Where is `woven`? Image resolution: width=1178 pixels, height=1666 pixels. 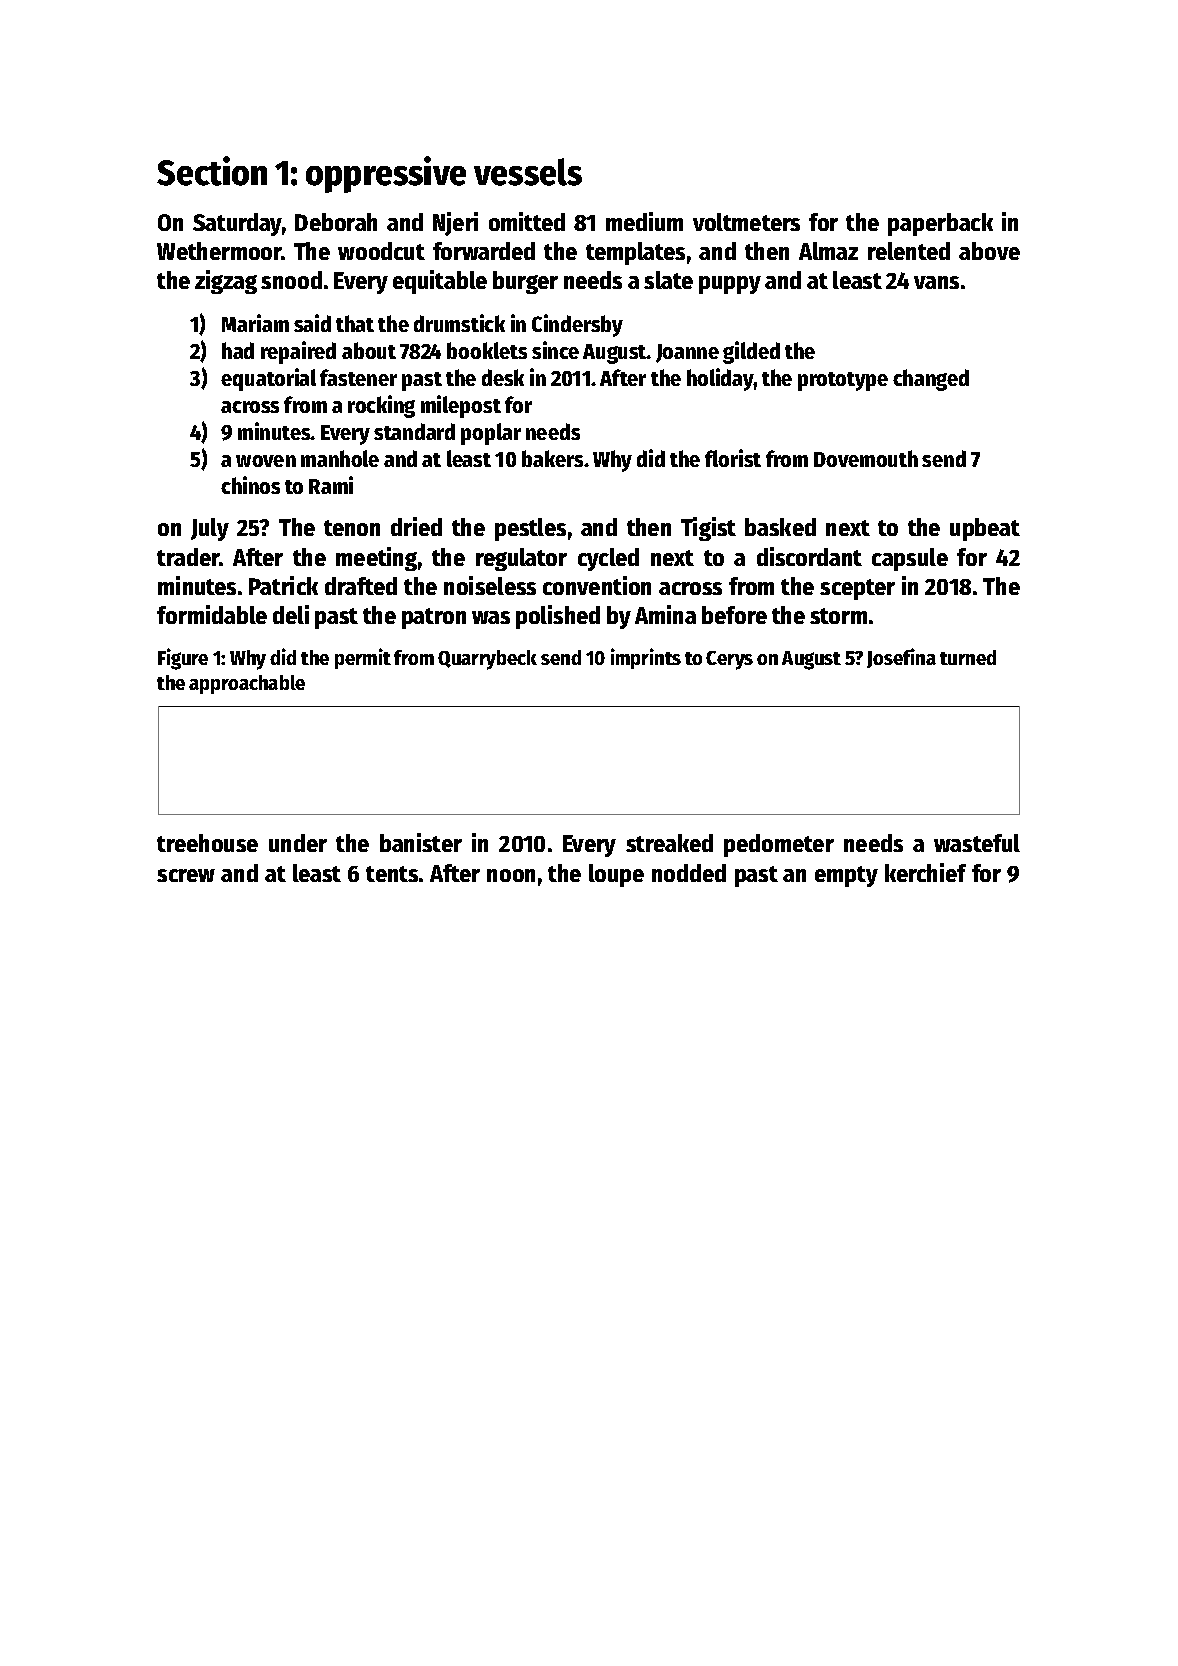
woven is located at coordinates (266, 461).
